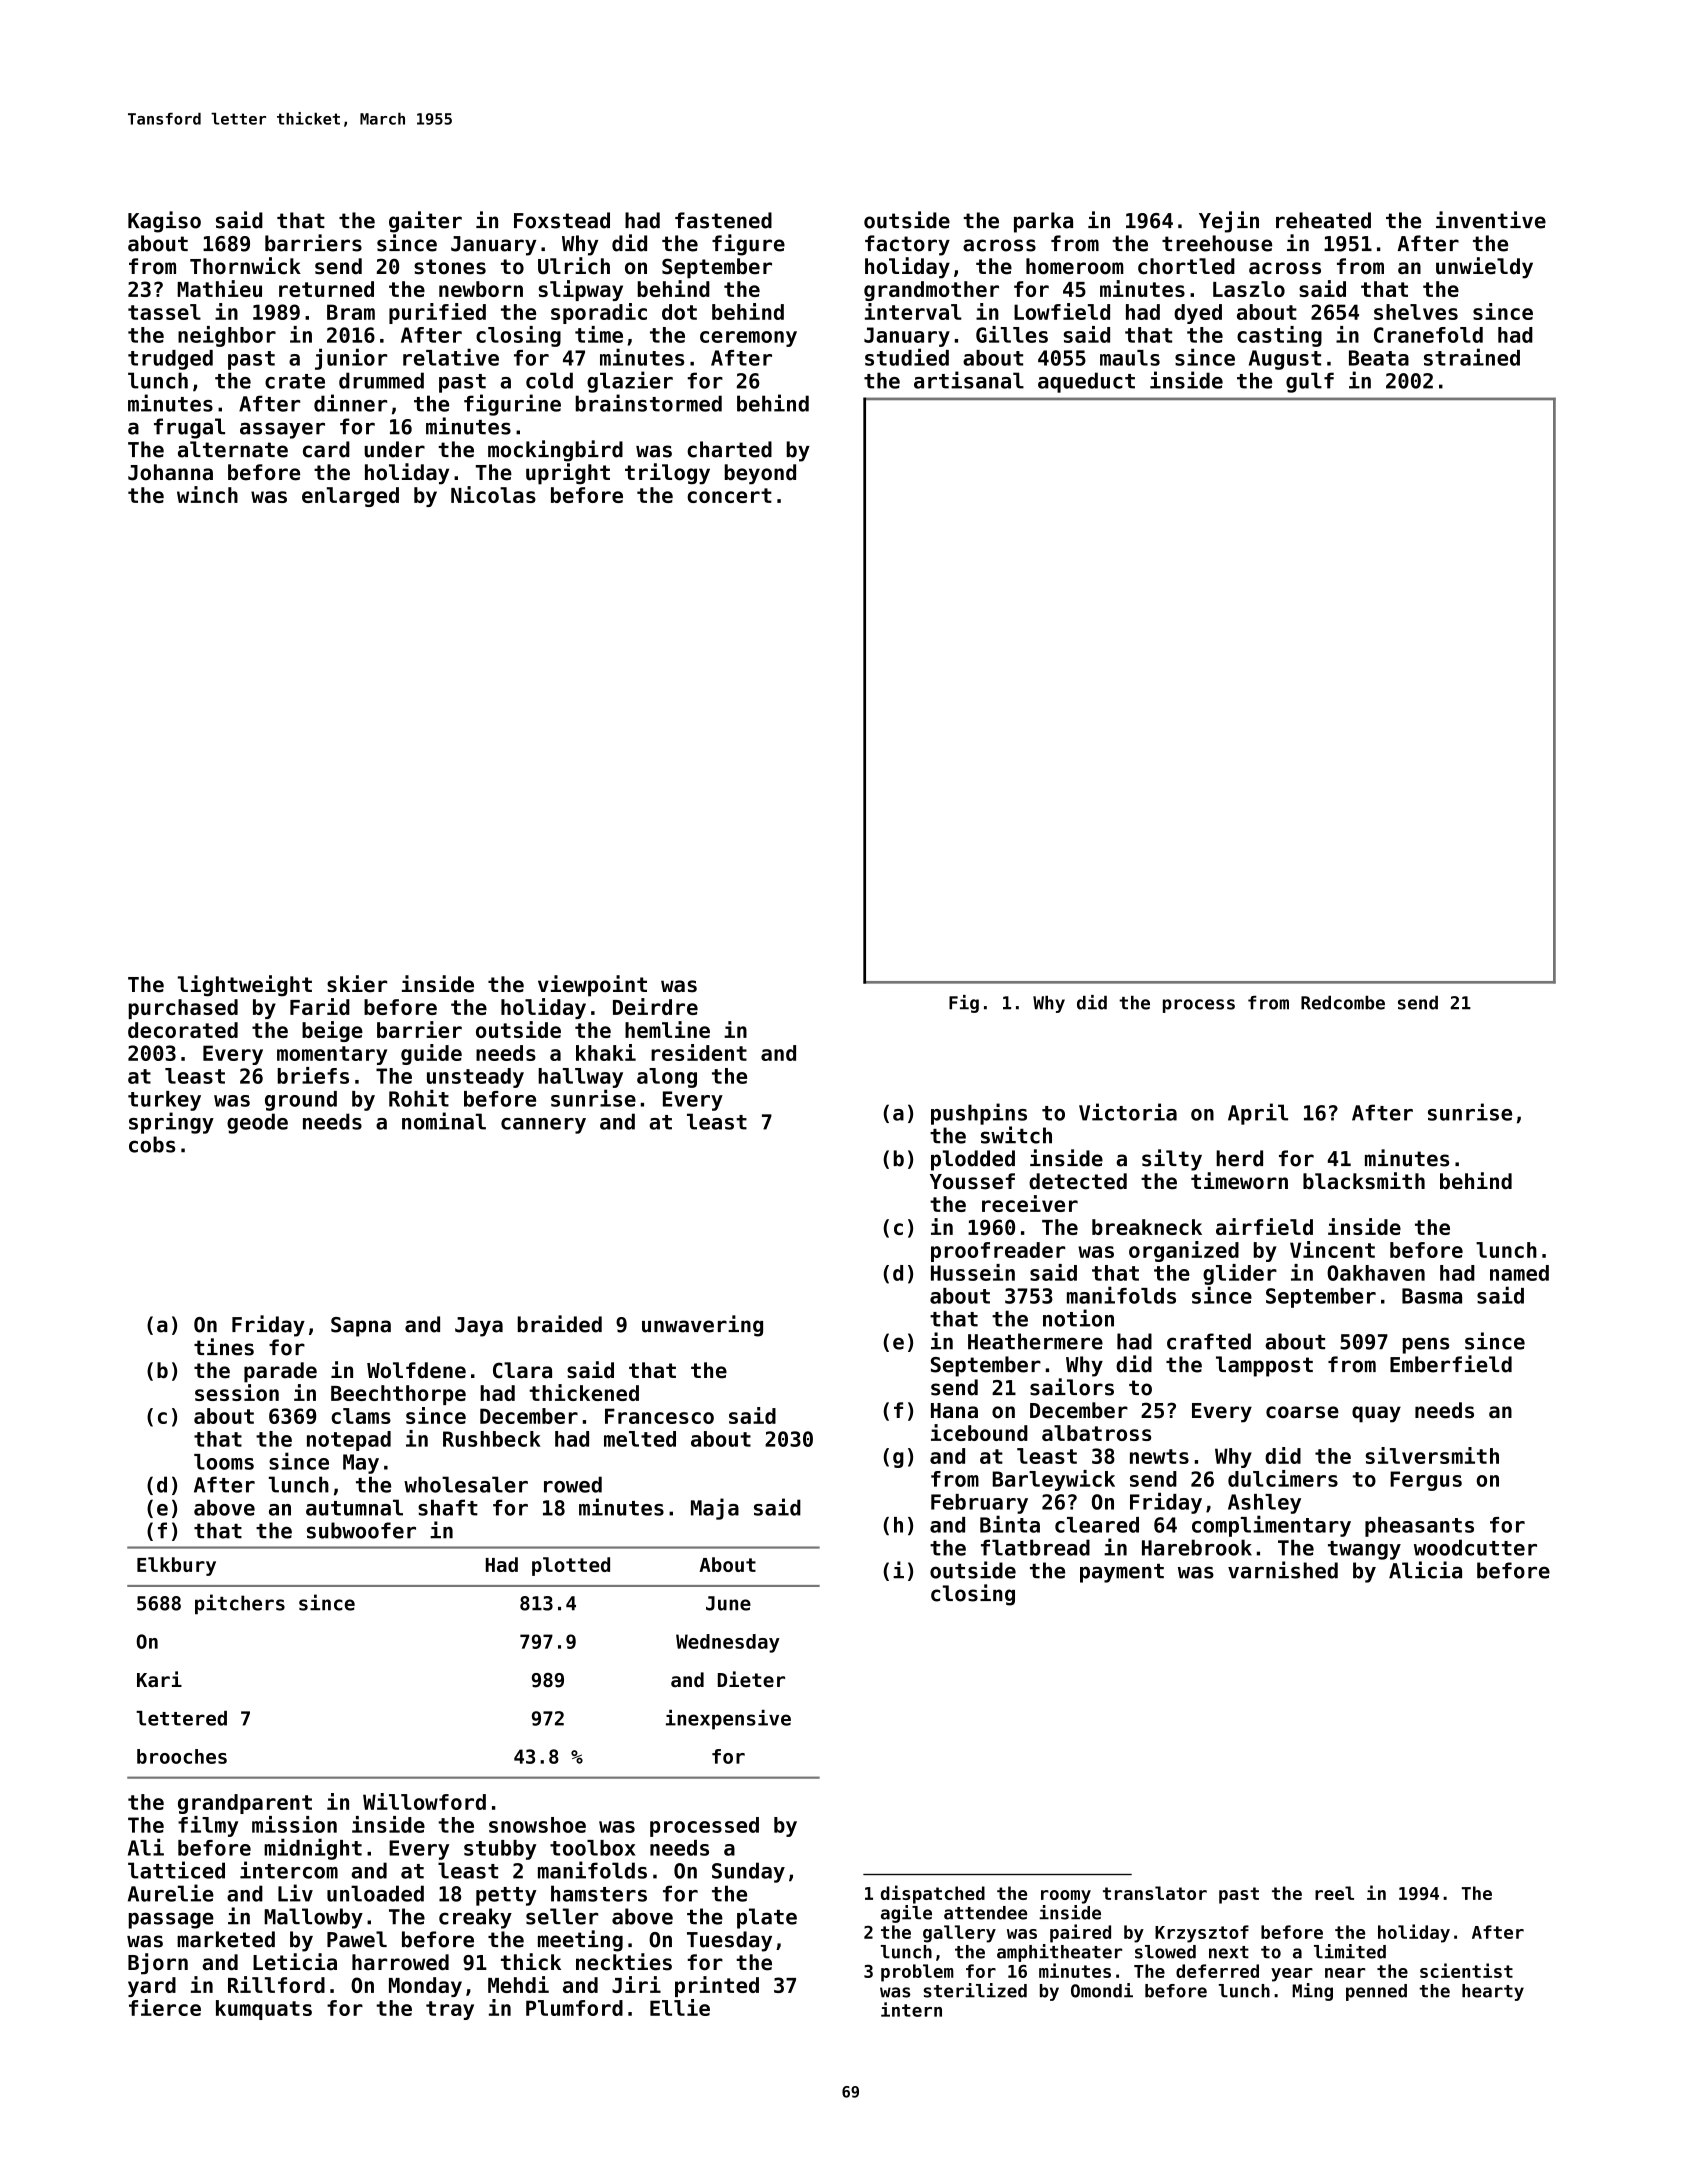  I want to click on grandmother, so click(931, 291).
